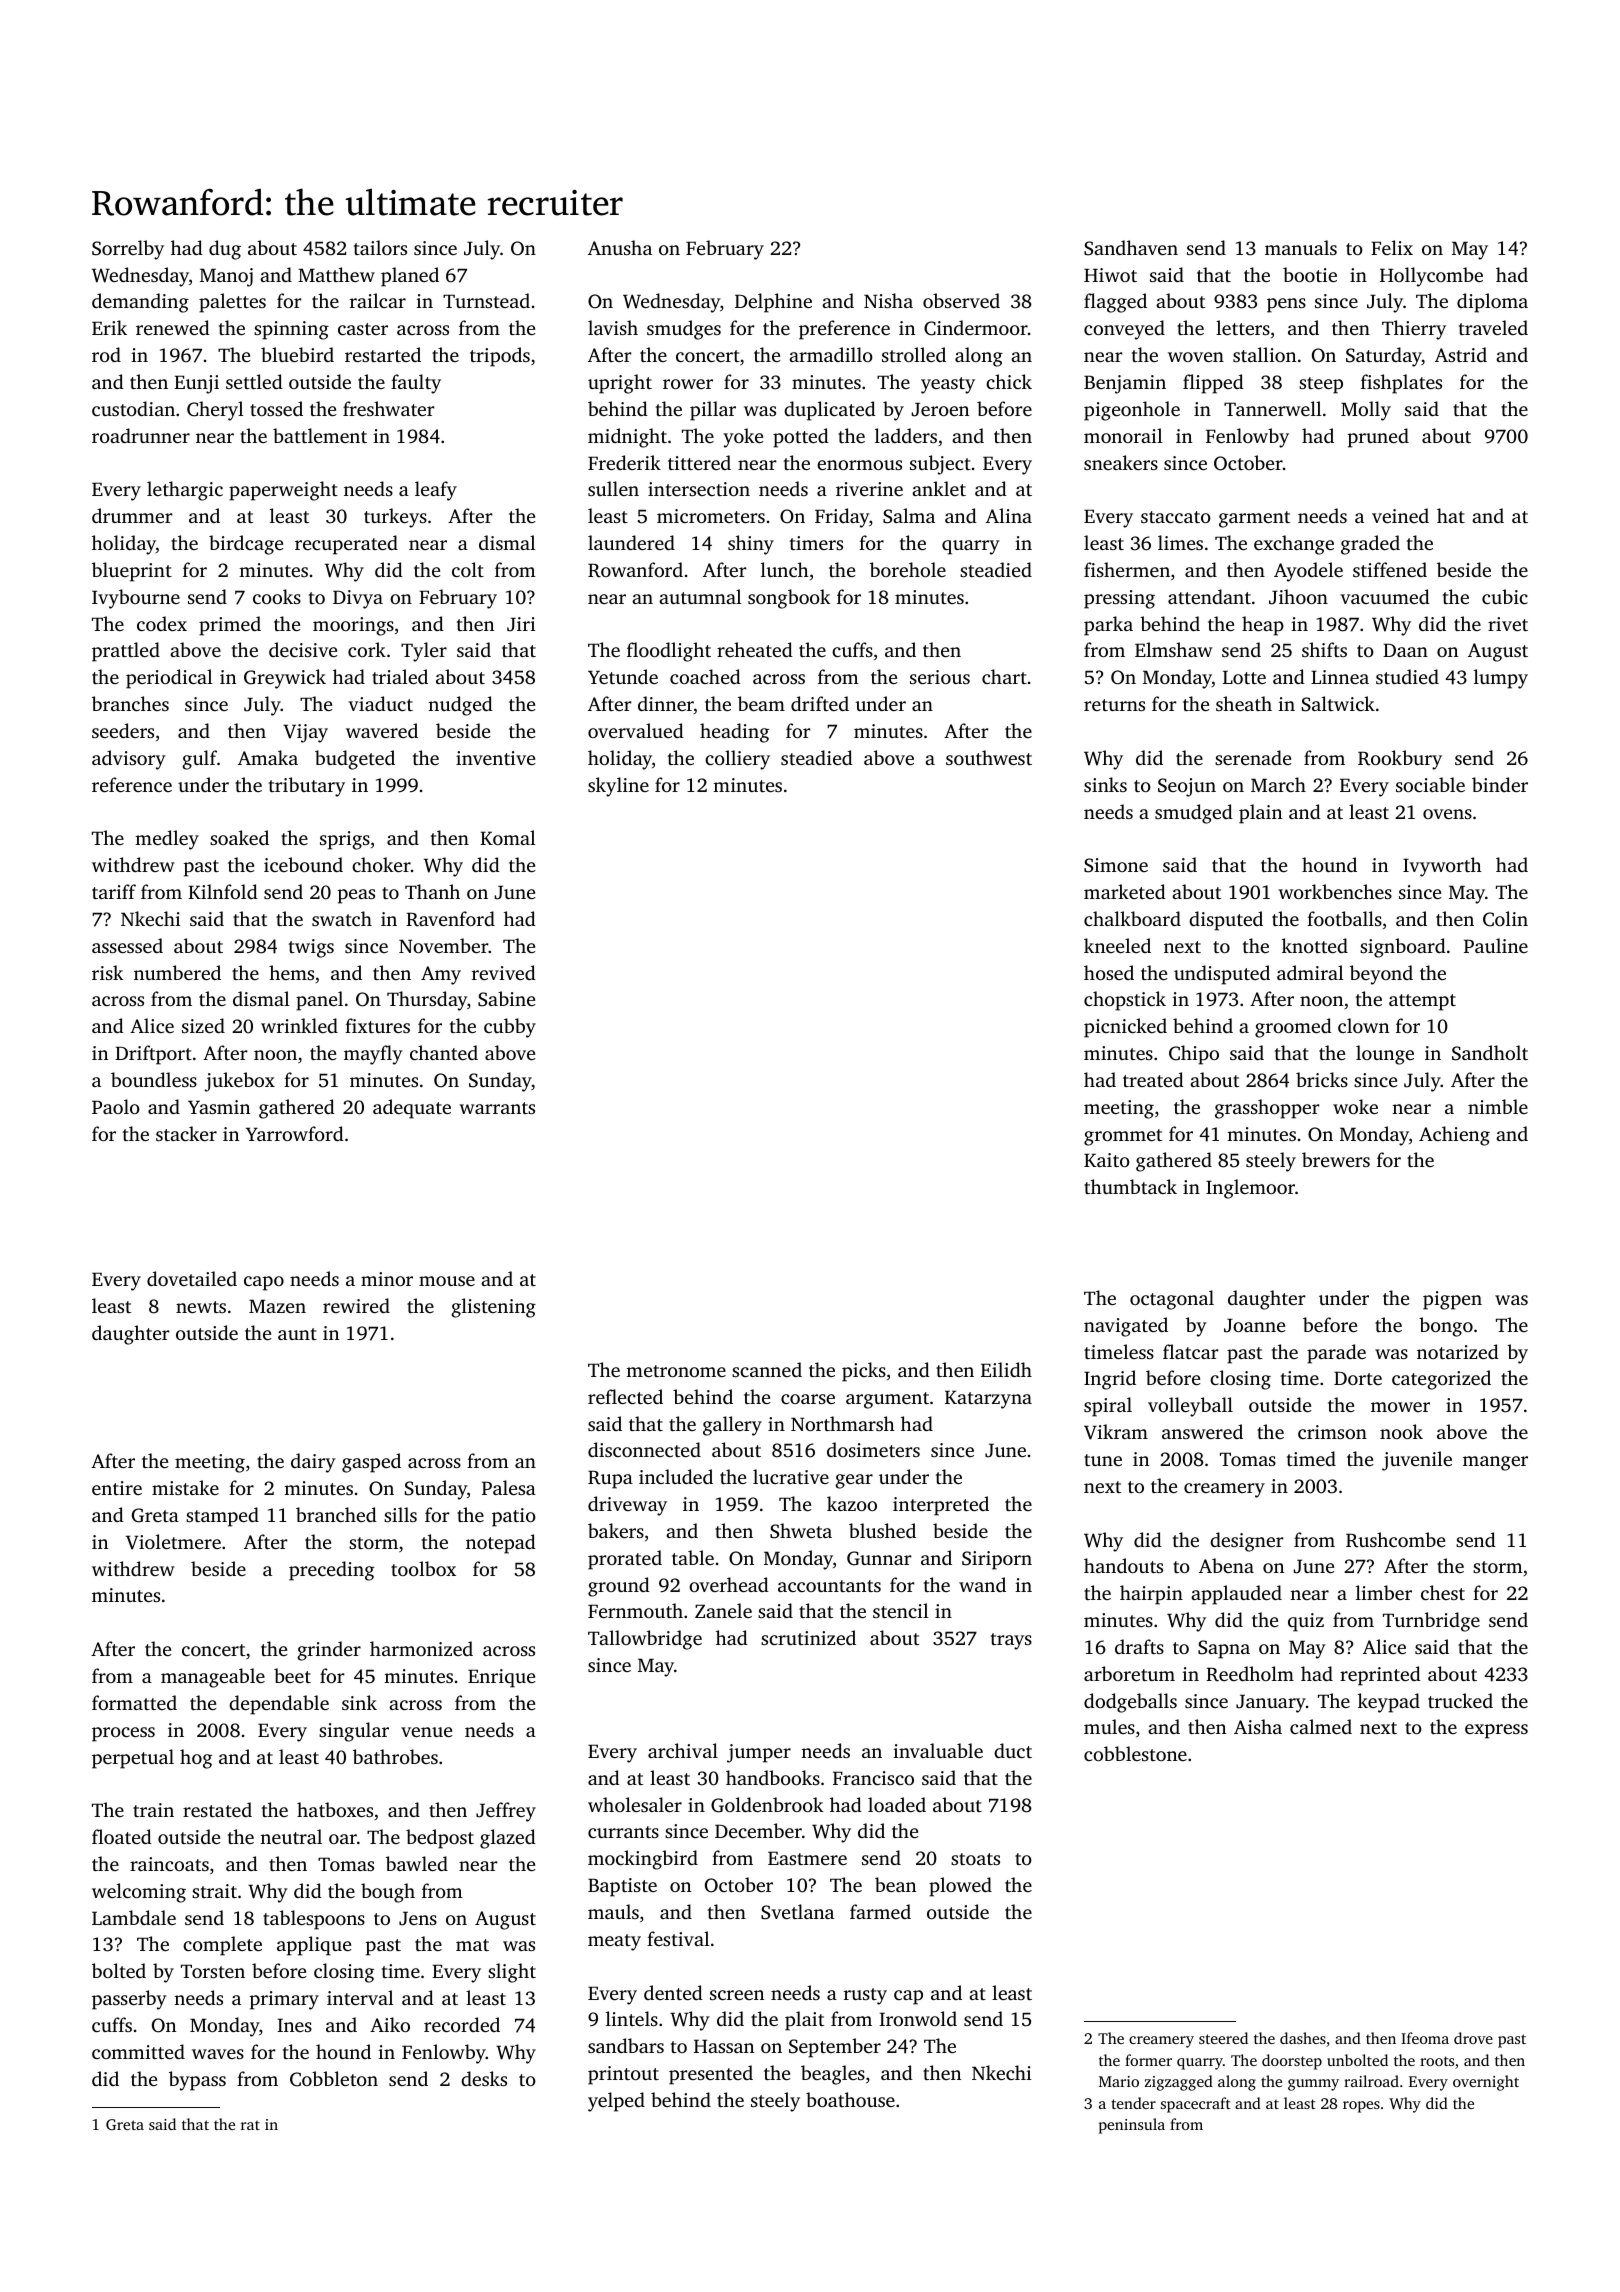 The height and width of the document is (2292, 1620). What do you see at coordinates (484, 2078) in the document?
I see `desks` at bounding box center [484, 2078].
